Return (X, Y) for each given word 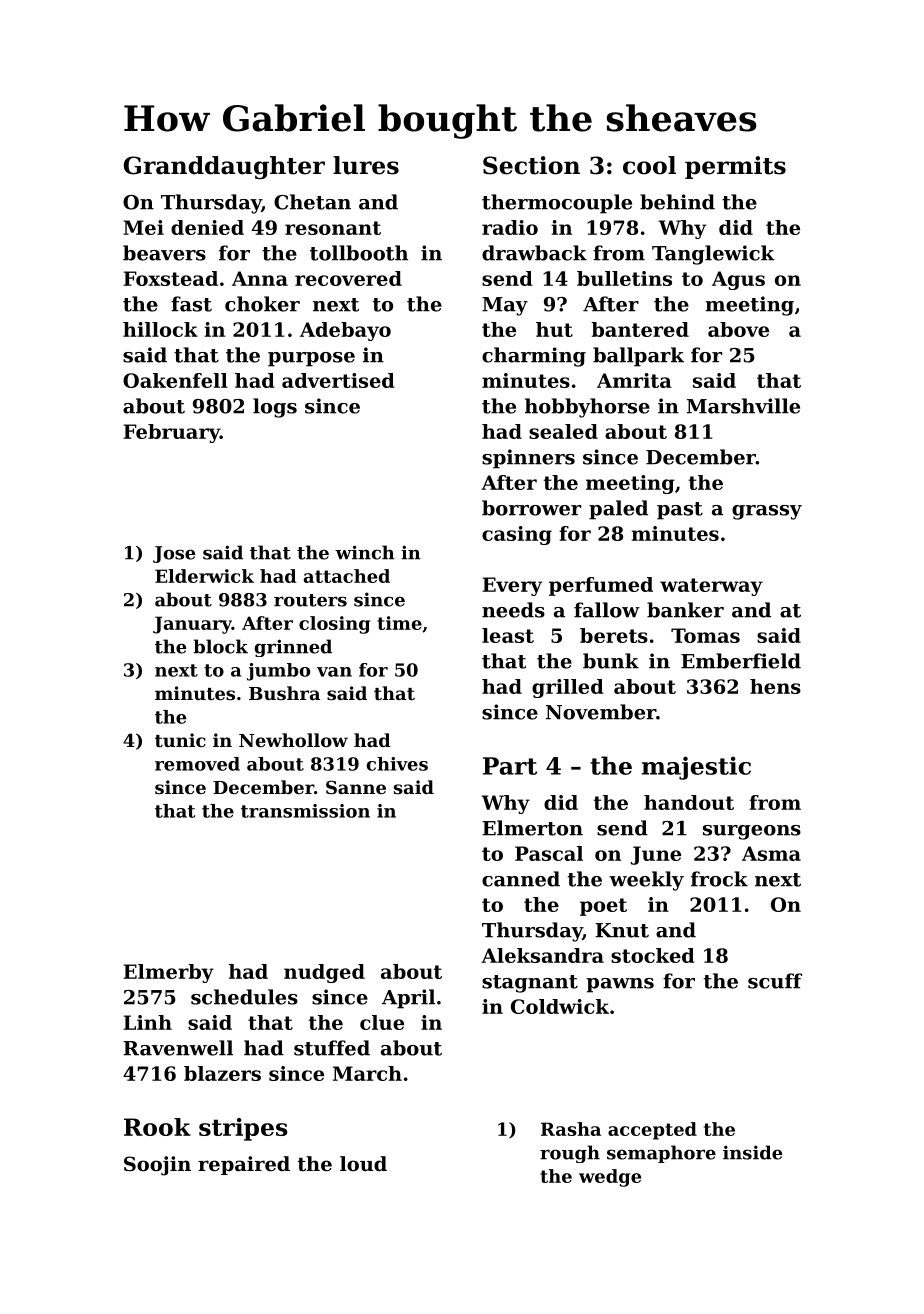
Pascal (549, 853)
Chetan (312, 202)
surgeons (752, 832)
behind (677, 202)
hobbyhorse (587, 408)
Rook (157, 1127)
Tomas (705, 635)
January (192, 625)
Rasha (571, 1129)
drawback (534, 253)
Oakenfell (175, 380)
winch (365, 552)
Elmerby (168, 973)
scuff (775, 981)
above (738, 329)
